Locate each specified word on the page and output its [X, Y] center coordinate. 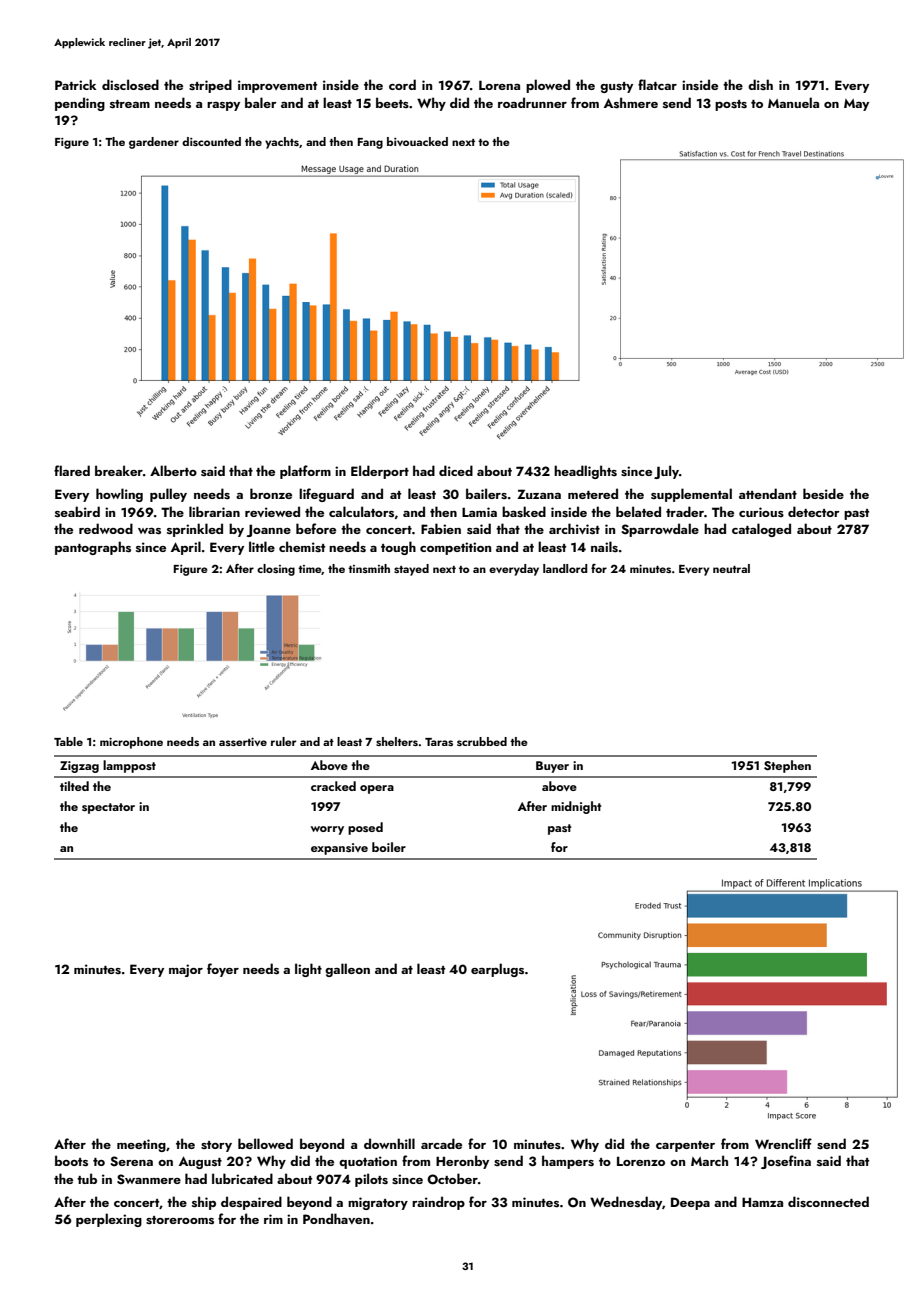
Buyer [552, 767]
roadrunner [532, 102]
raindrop [438, 1203]
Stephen [787, 766]
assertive [243, 742]
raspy [223, 106]
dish [760, 85]
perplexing [109, 1220]
